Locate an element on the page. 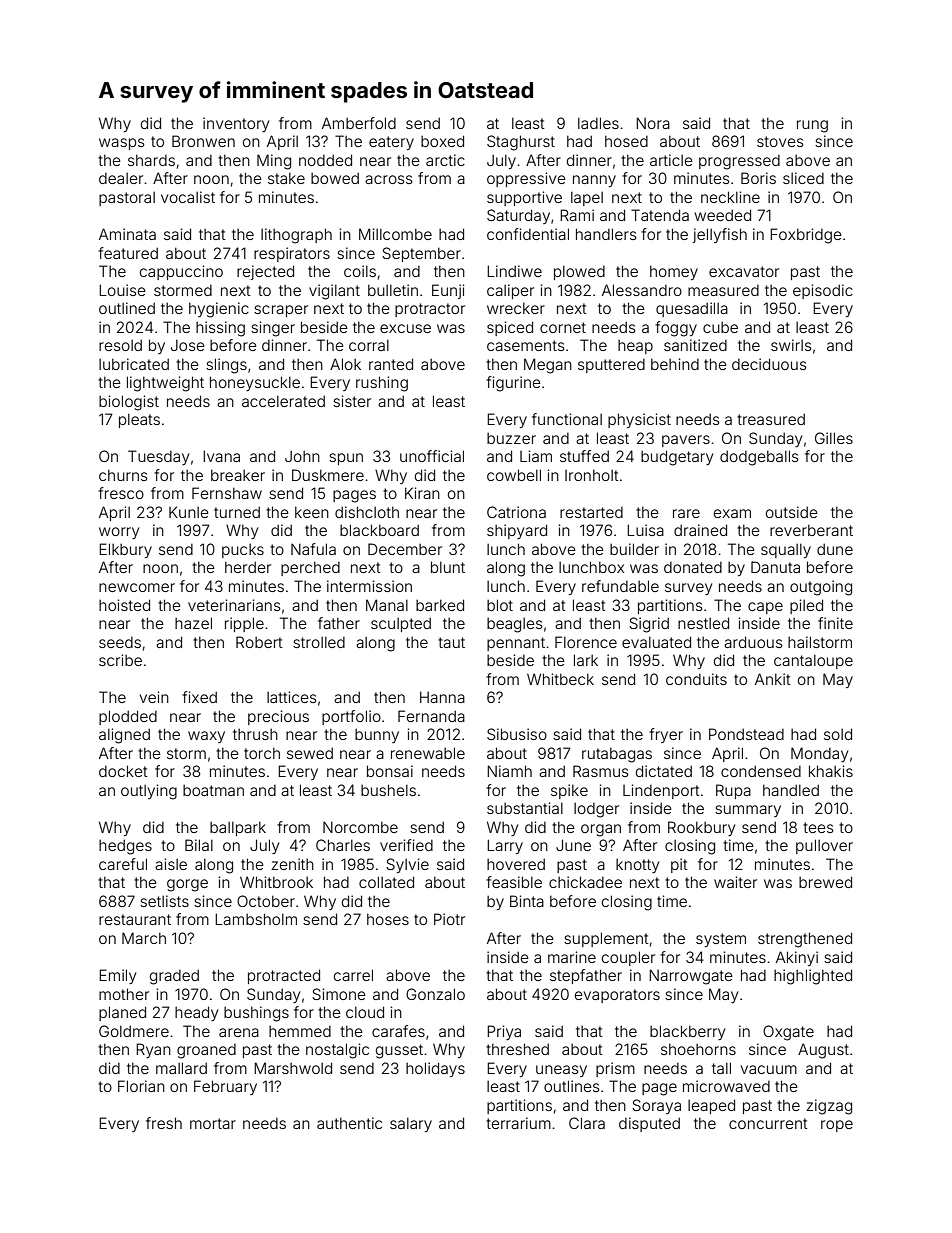 The image size is (952, 1233). mortar is located at coordinates (213, 1123).
